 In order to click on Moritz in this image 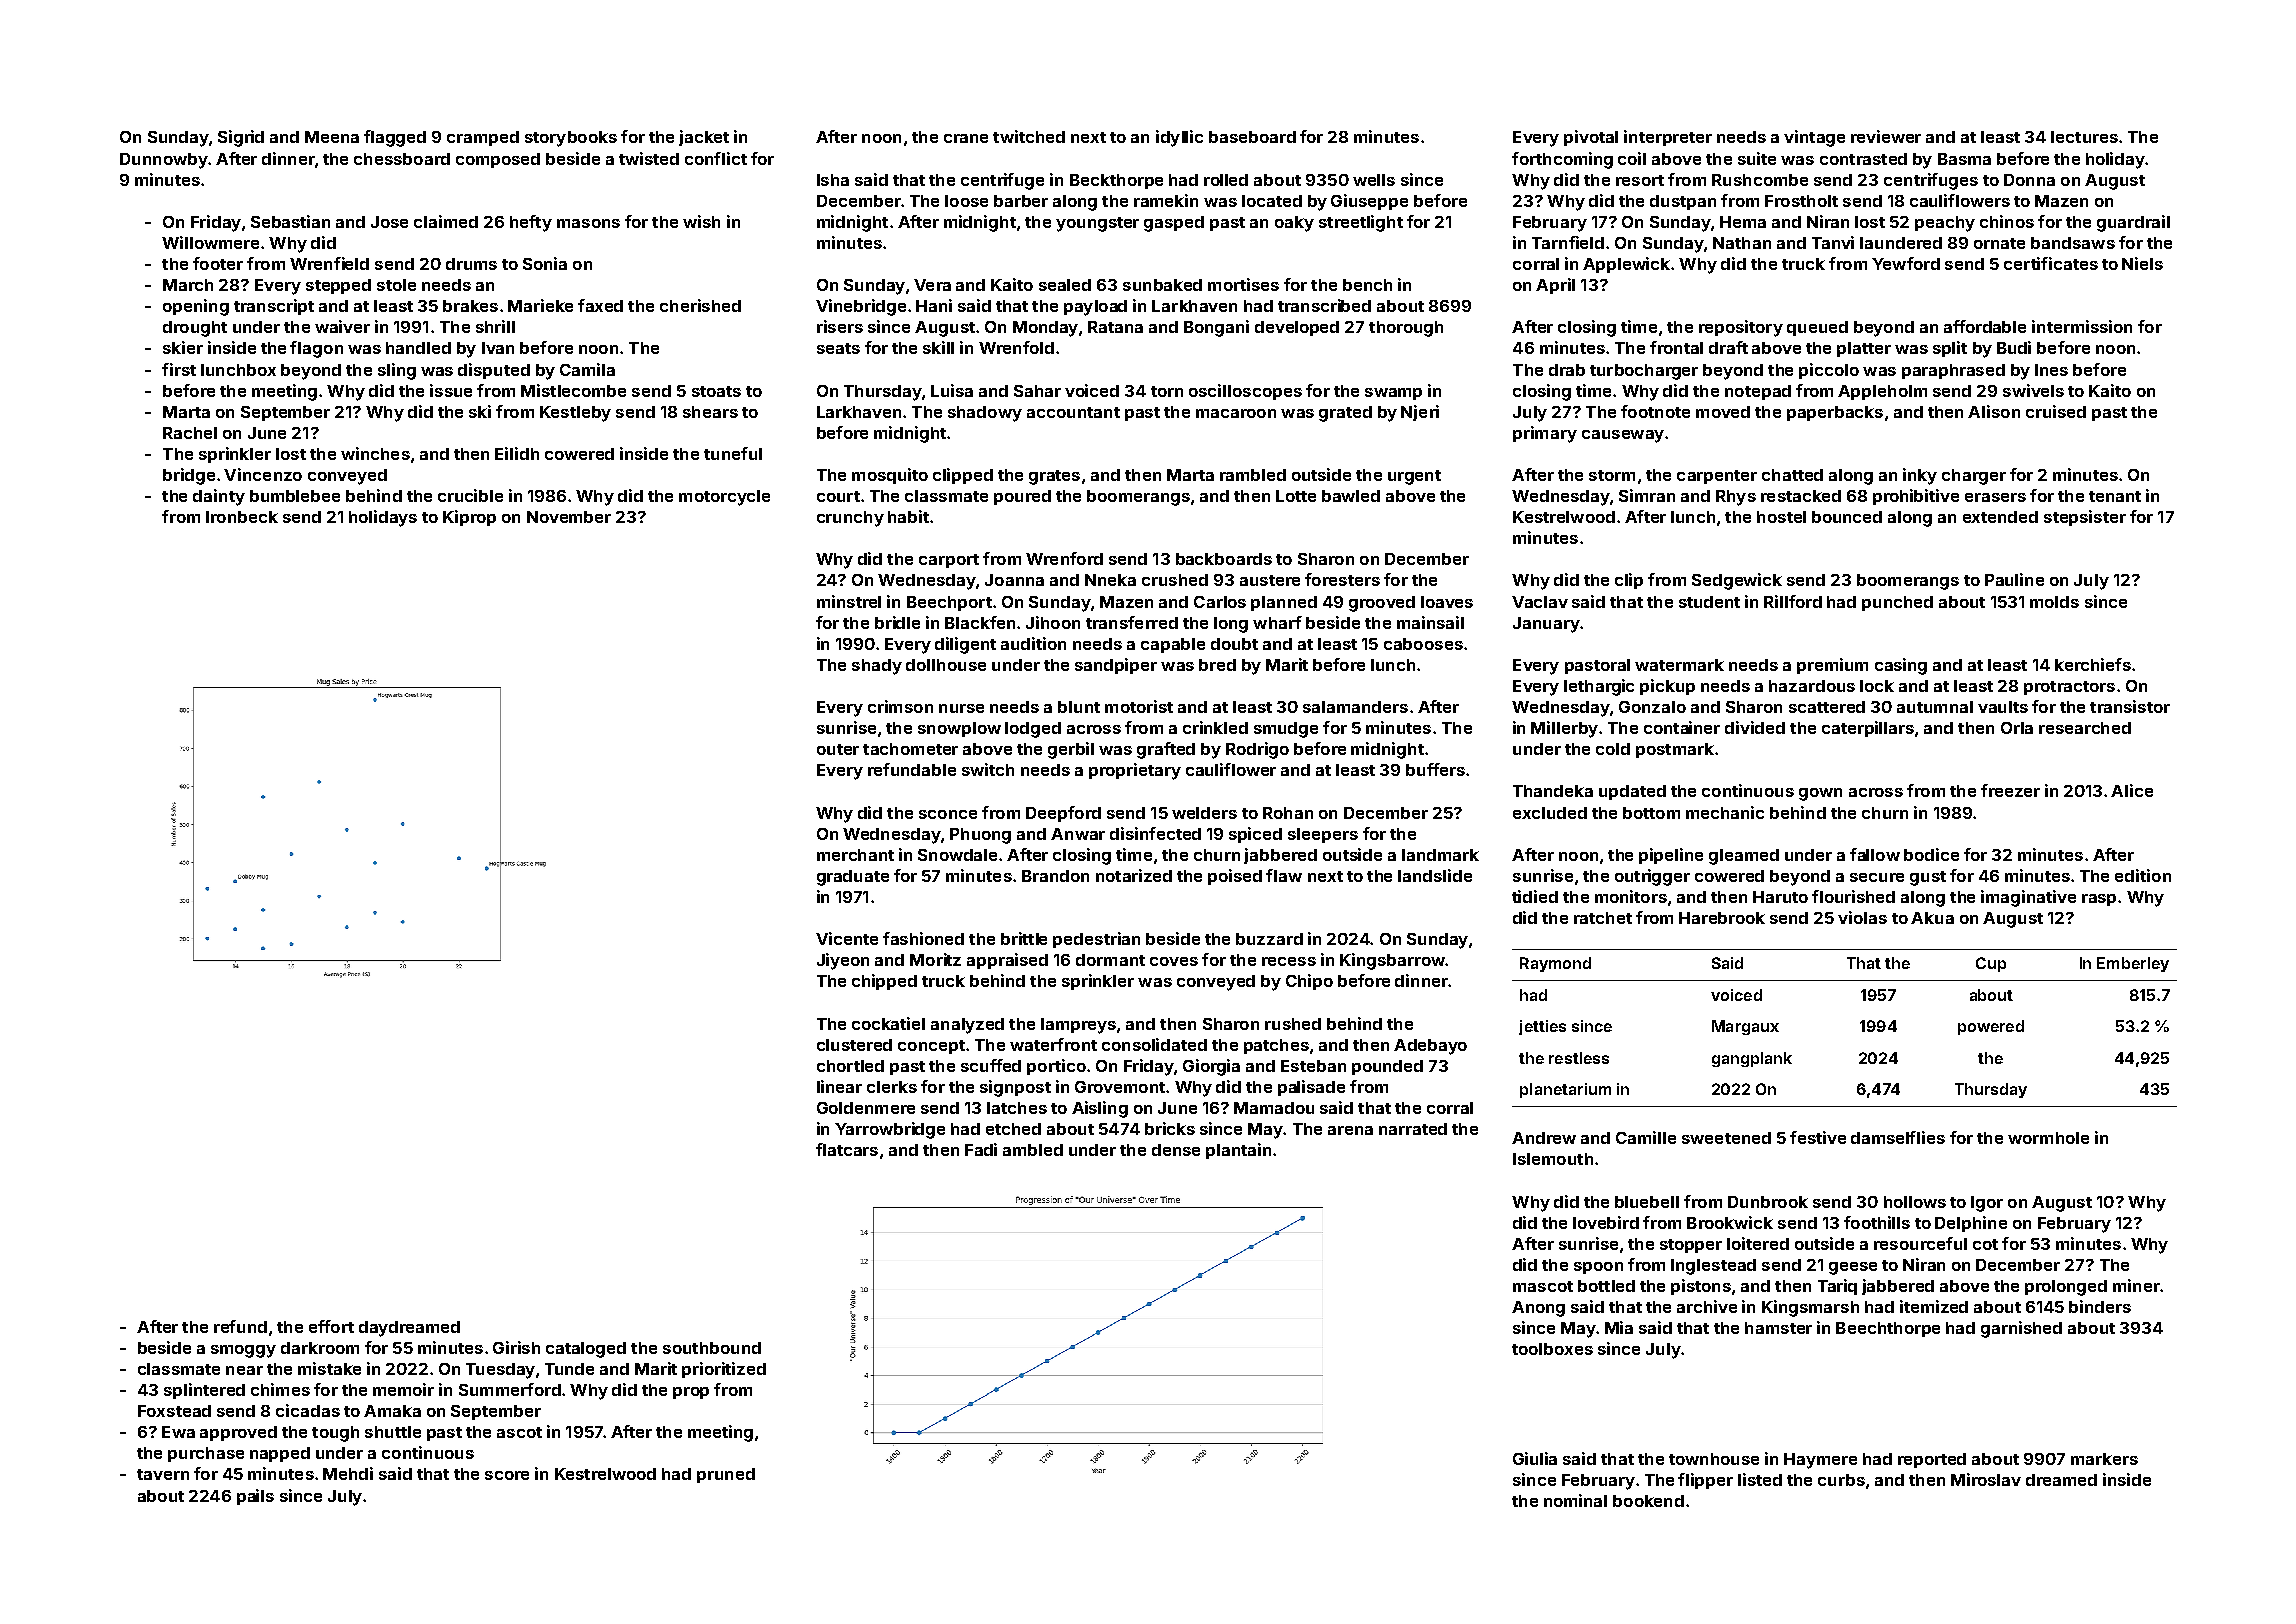, I will do `click(935, 959)`.
